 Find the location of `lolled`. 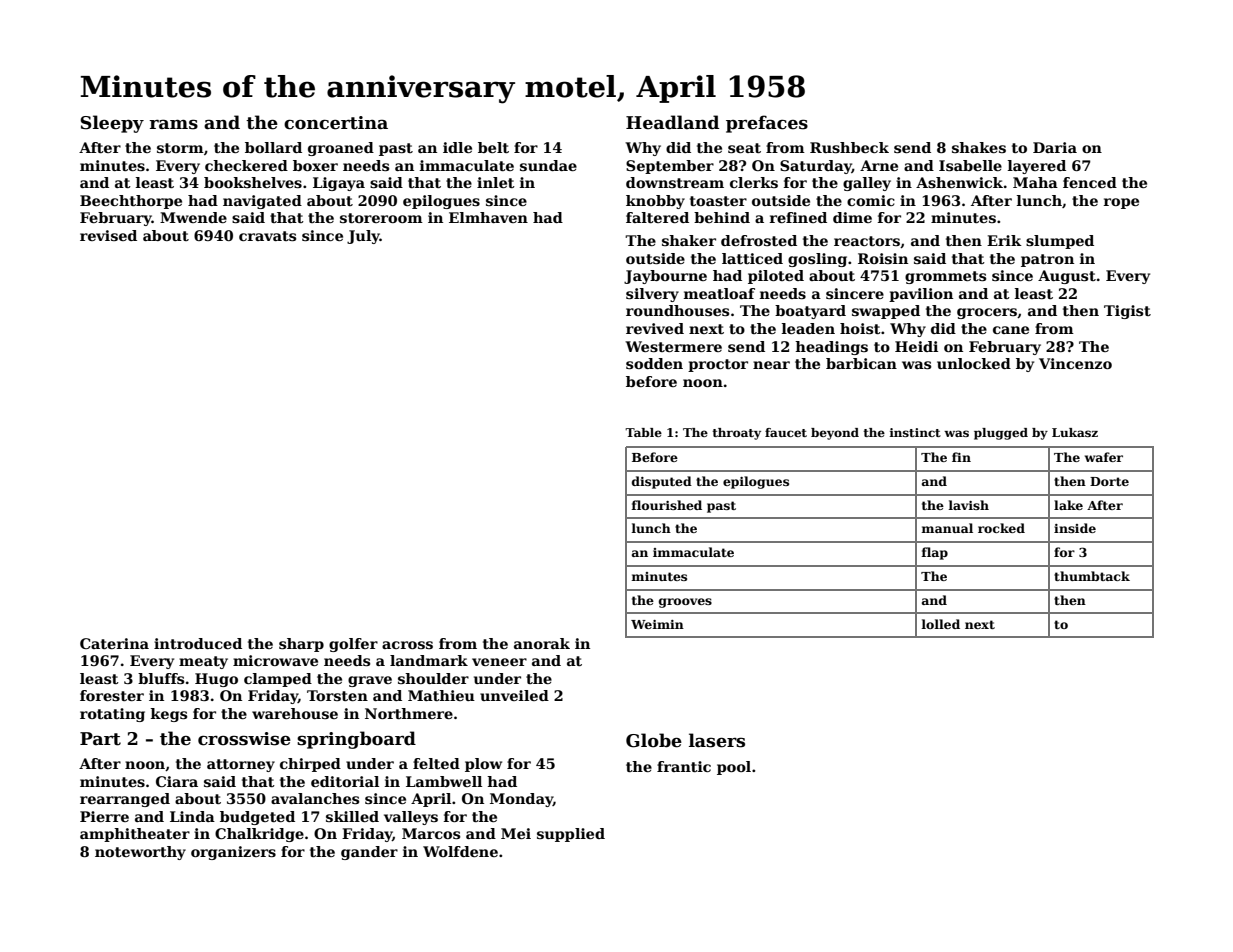

lolled is located at coordinates (940, 624).
